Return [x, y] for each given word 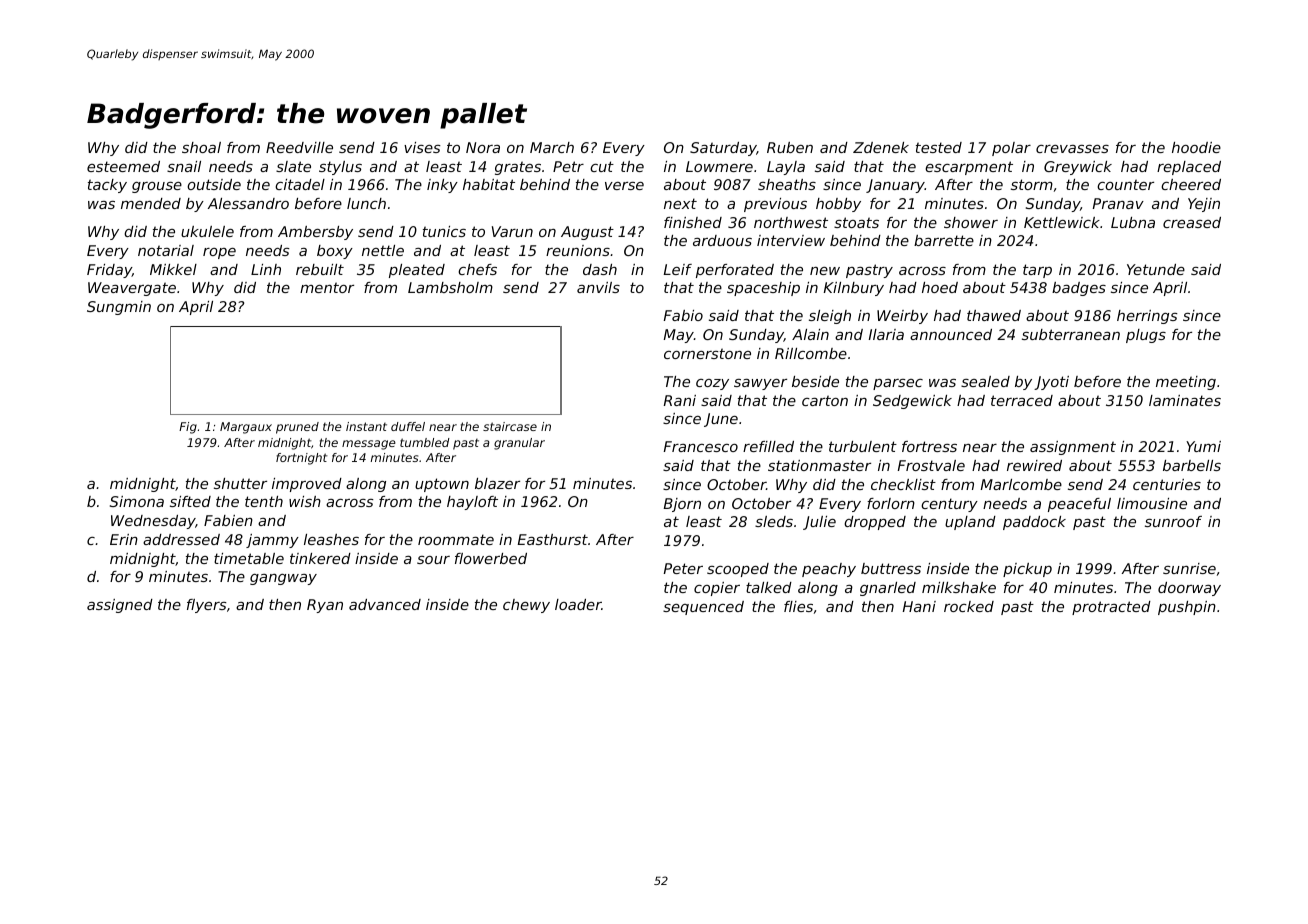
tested [939, 147]
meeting [1186, 383]
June [721, 420]
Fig [188, 428]
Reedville [299, 147]
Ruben [790, 147]
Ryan [325, 606]
